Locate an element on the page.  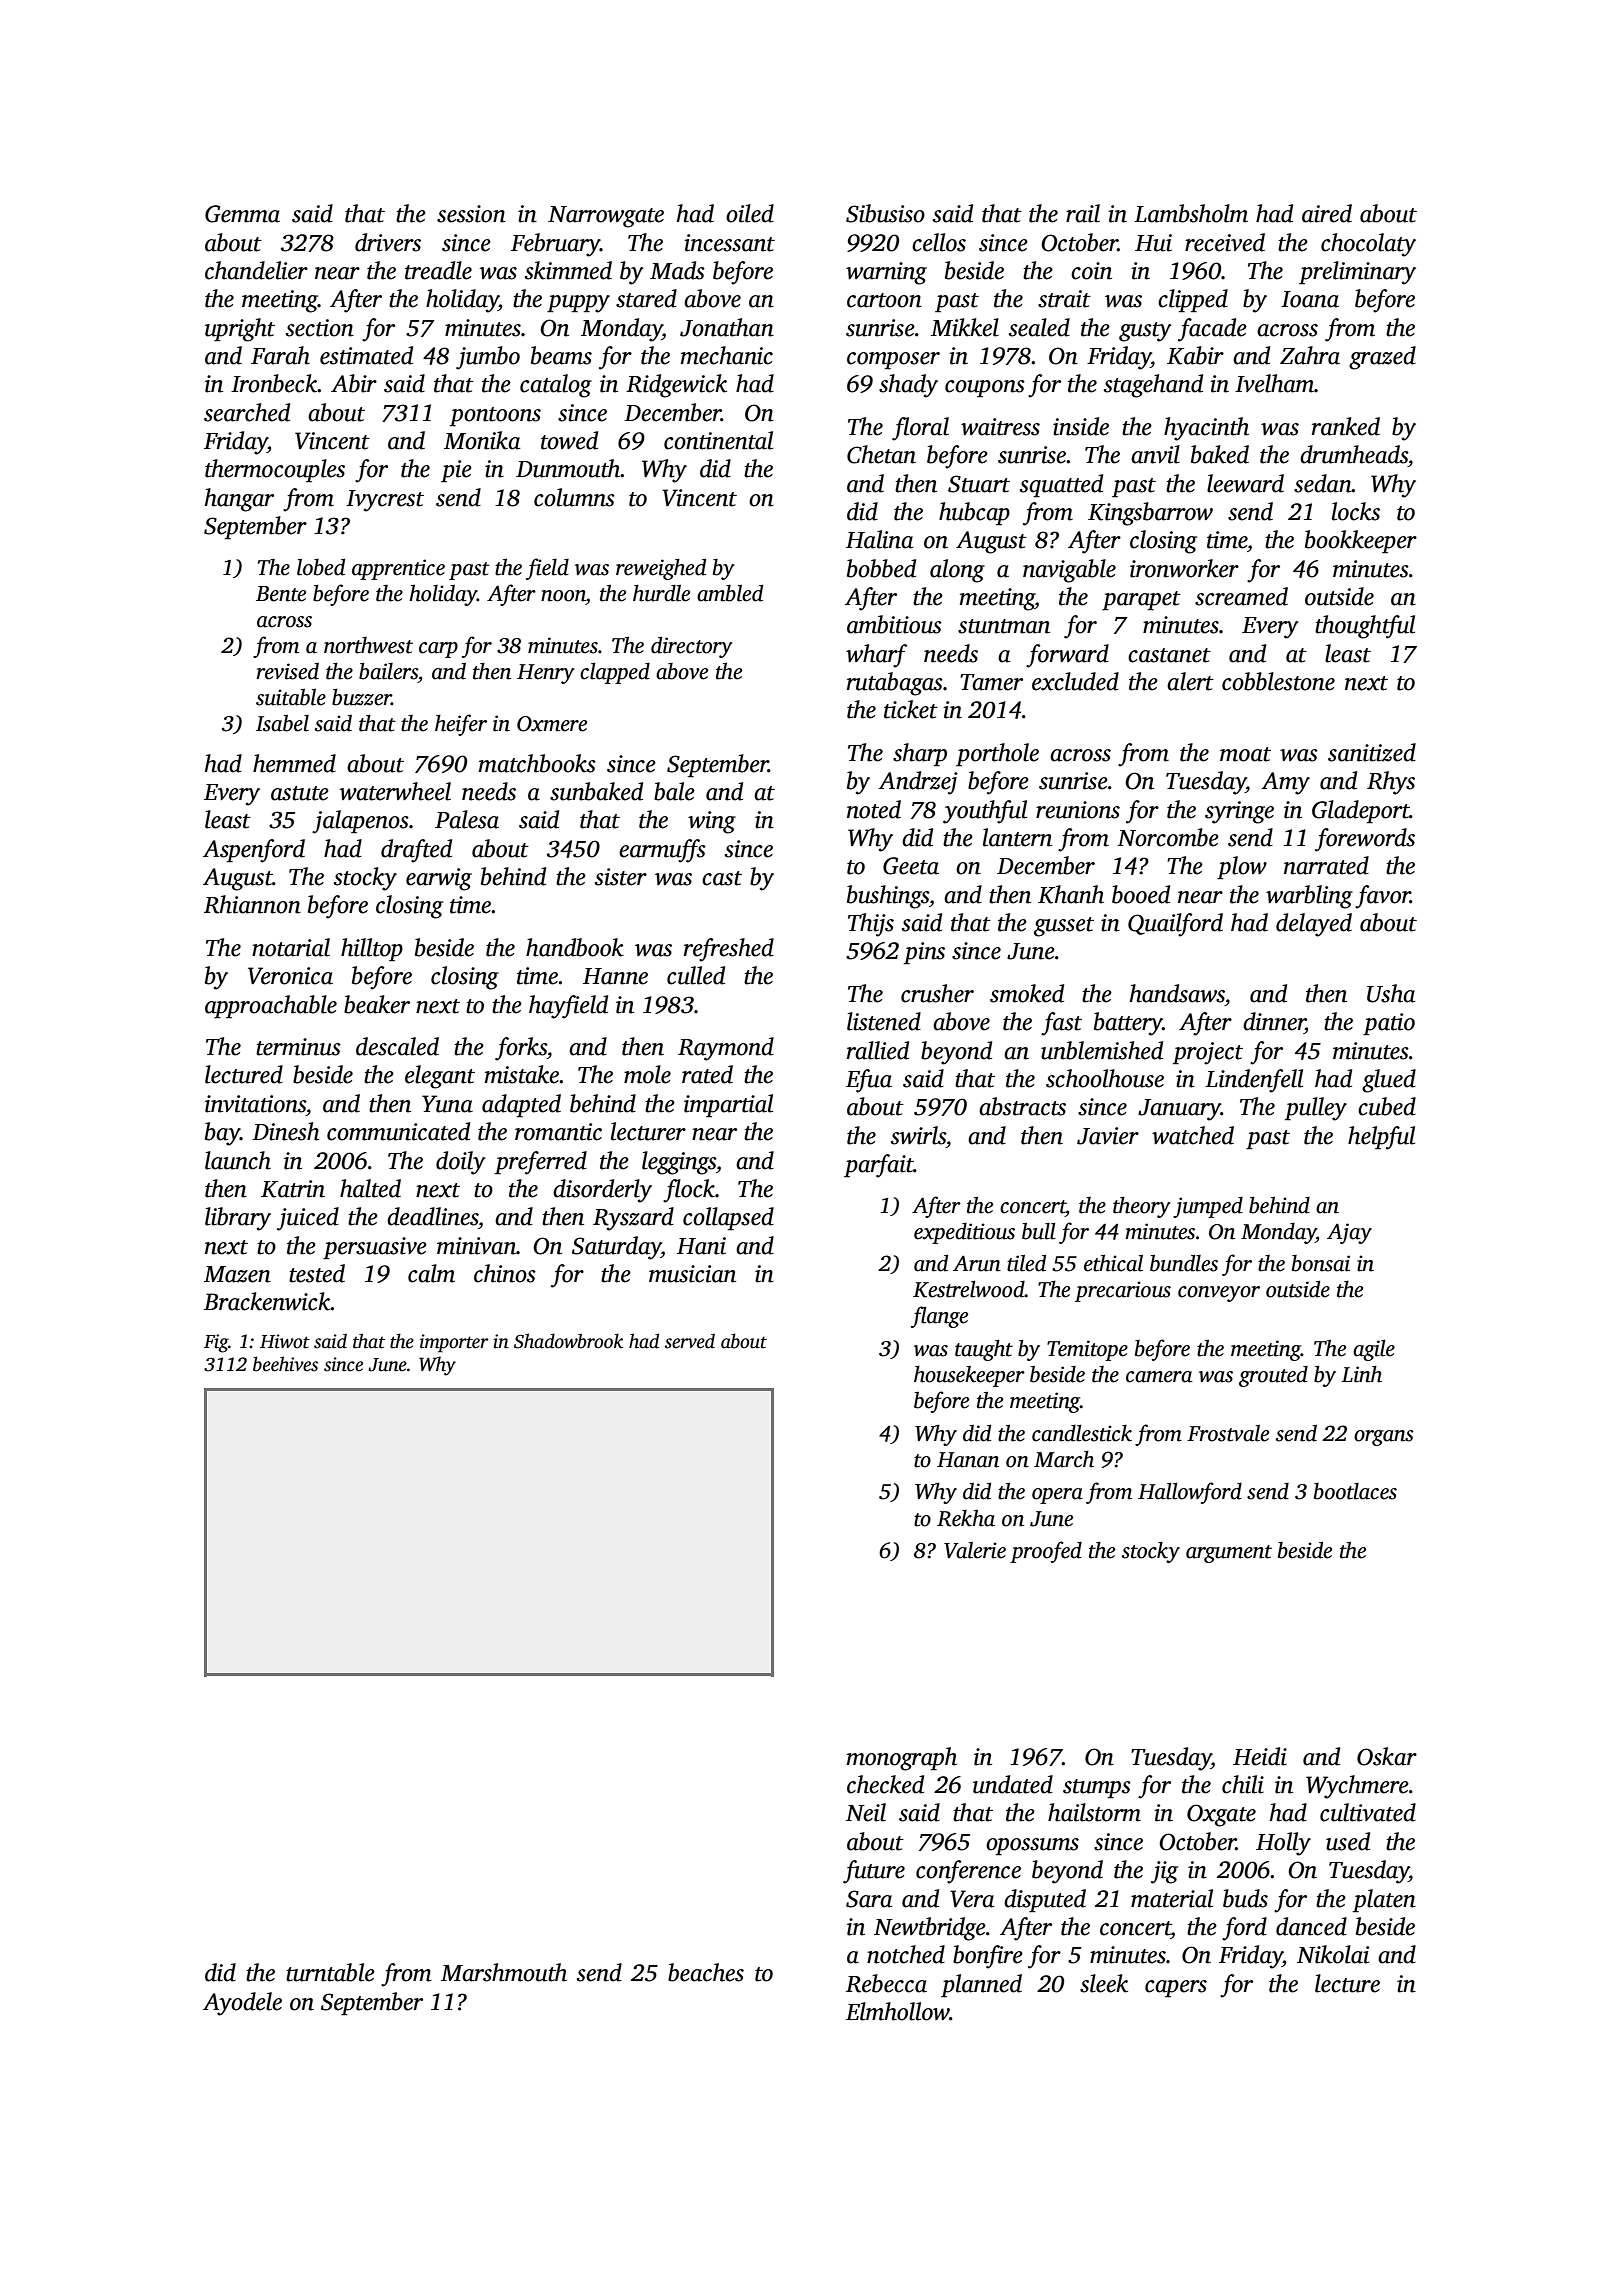
bay is located at coordinates (222, 1134).
